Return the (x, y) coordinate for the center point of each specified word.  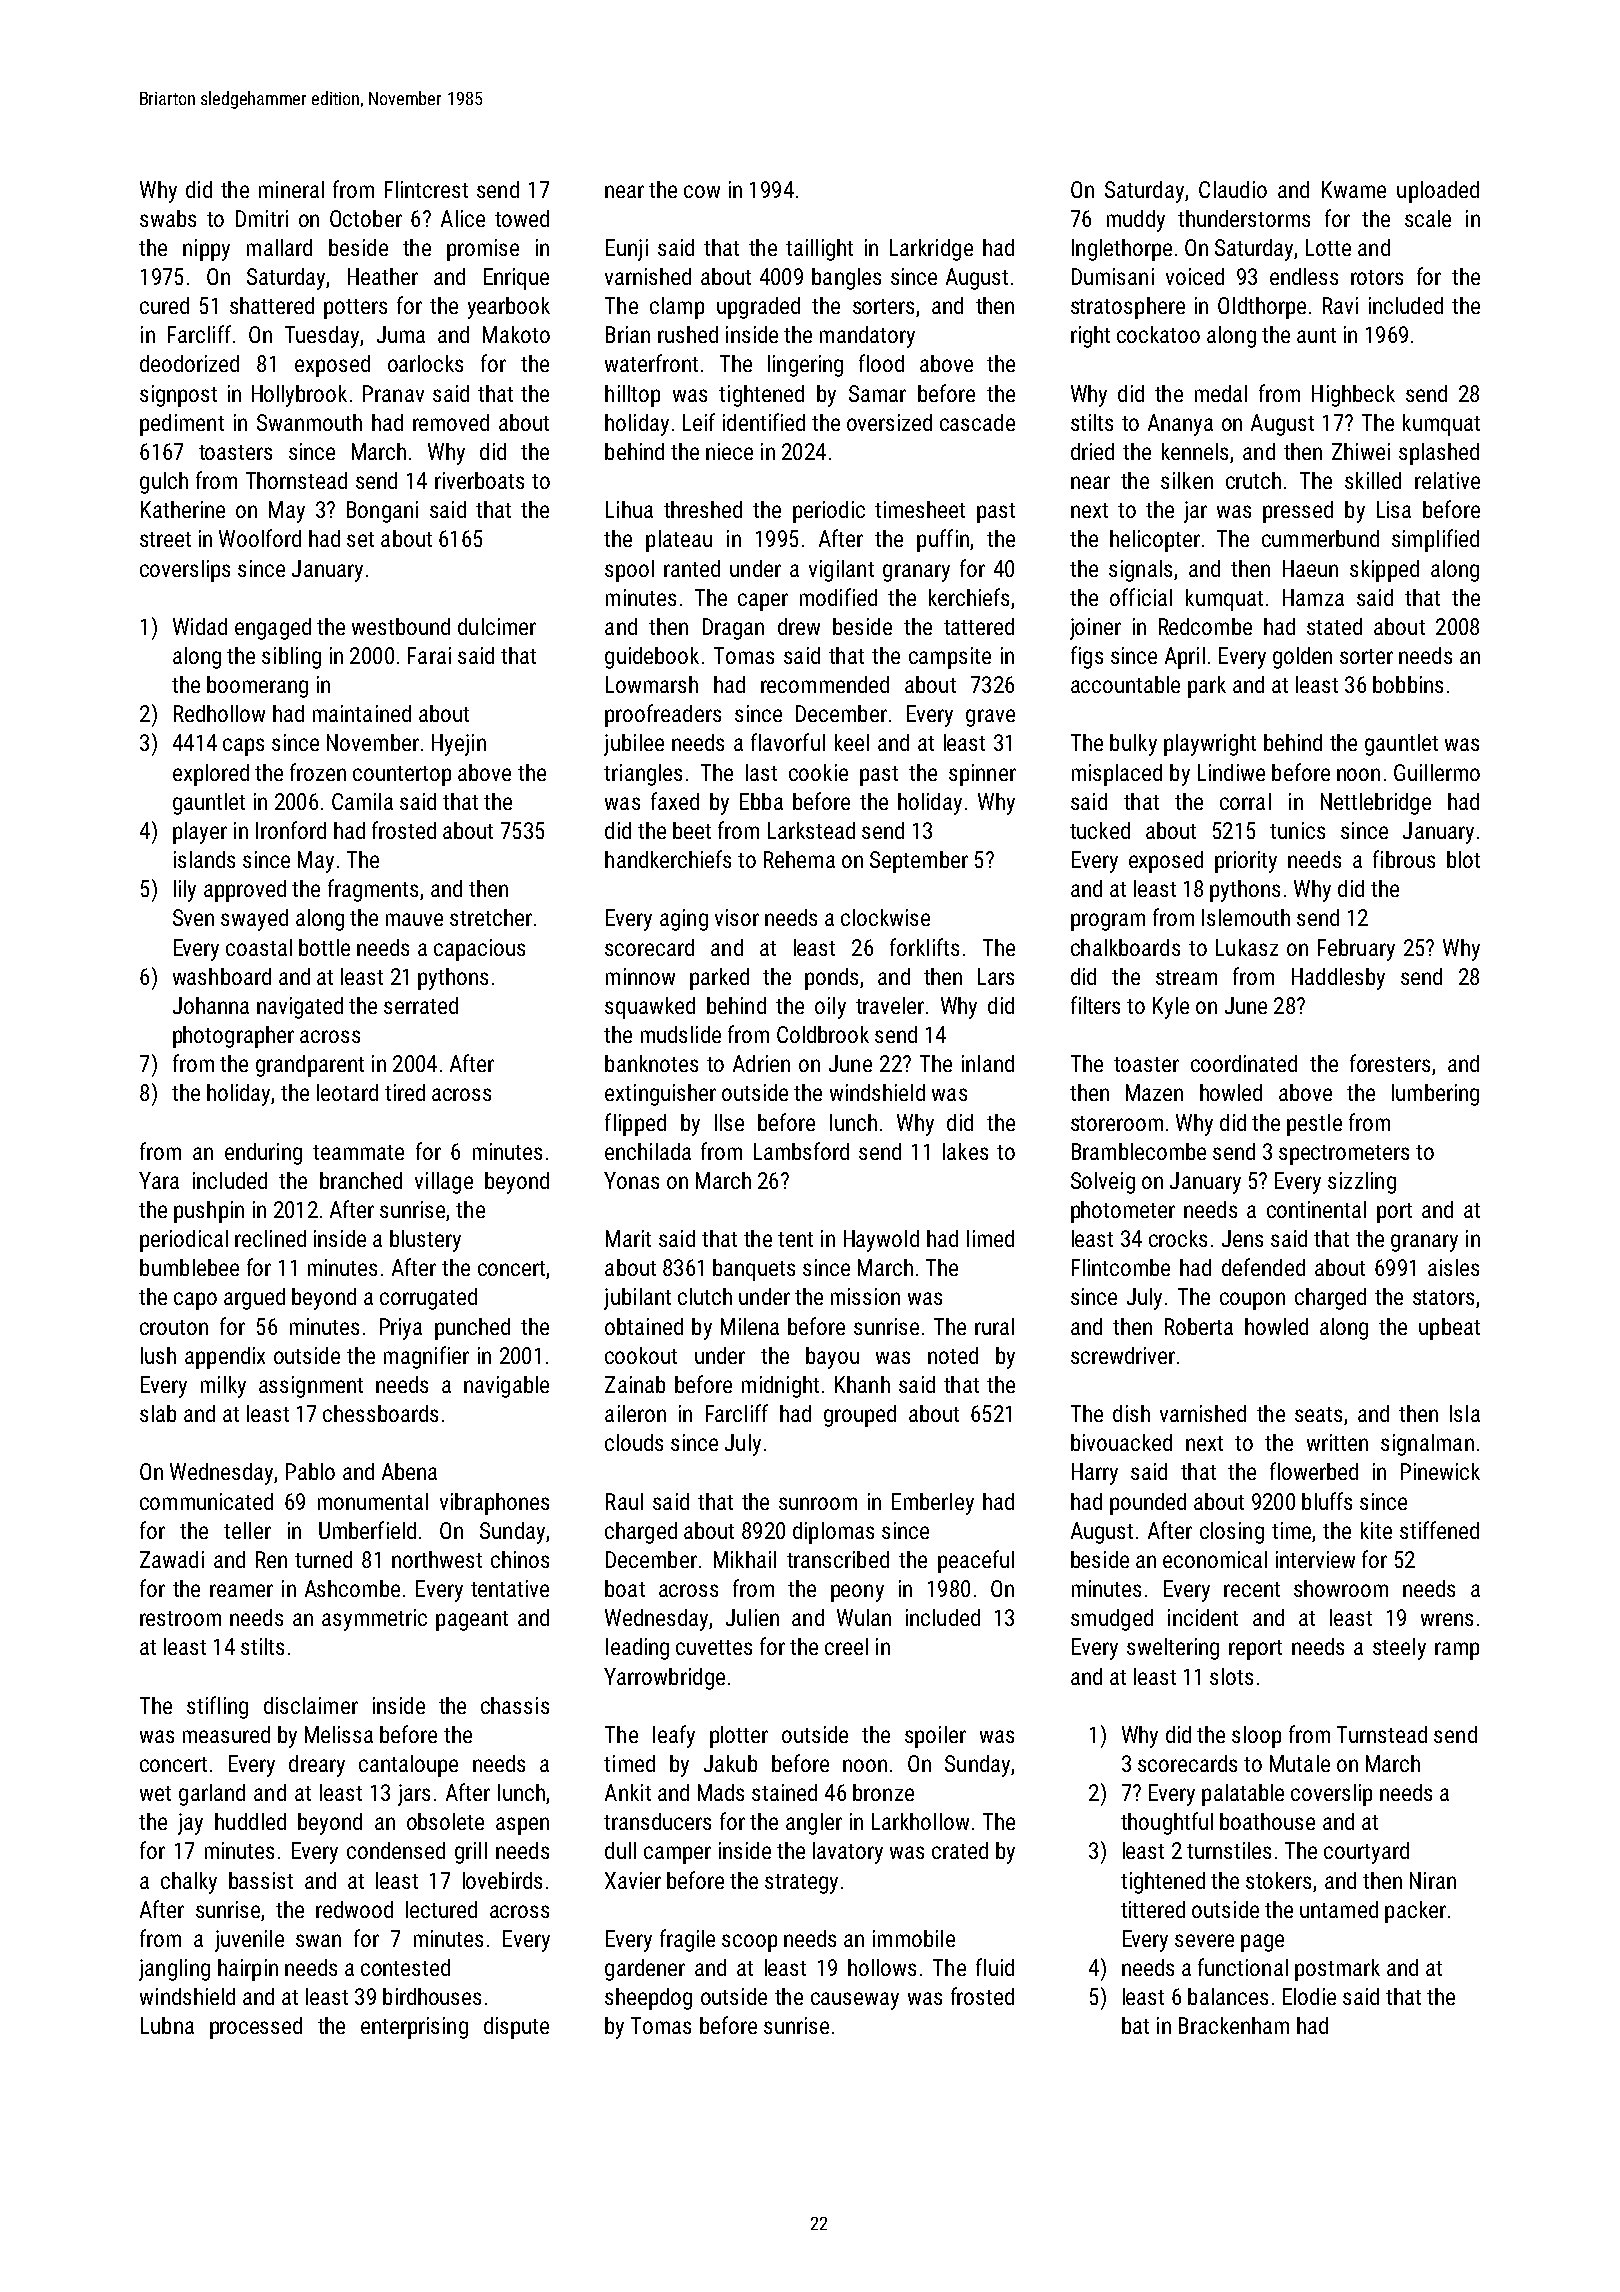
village (444, 1183)
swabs (168, 218)
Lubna (167, 2025)
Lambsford (801, 1151)
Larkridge (931, 250)
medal (1221, 393)
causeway (855, 2001)
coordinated (1244, 1063)
